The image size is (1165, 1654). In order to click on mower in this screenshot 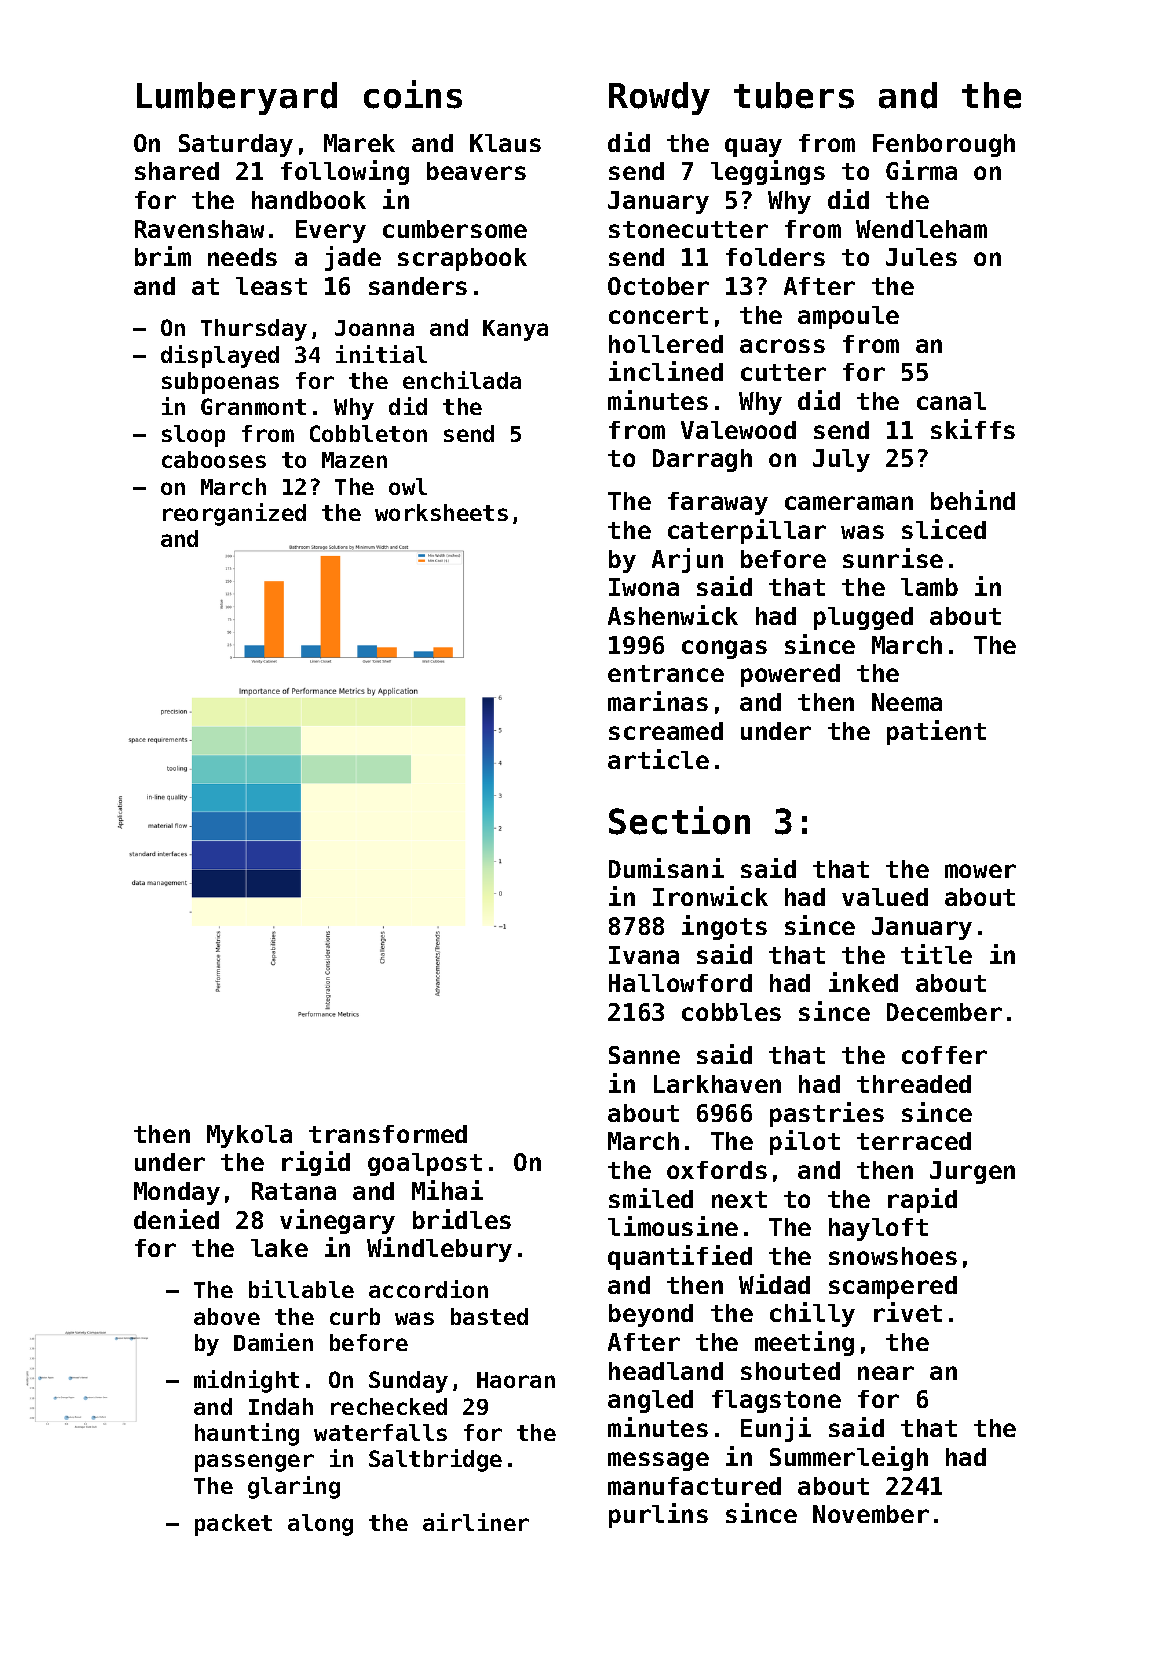, I will do `click(980, 871)`.
